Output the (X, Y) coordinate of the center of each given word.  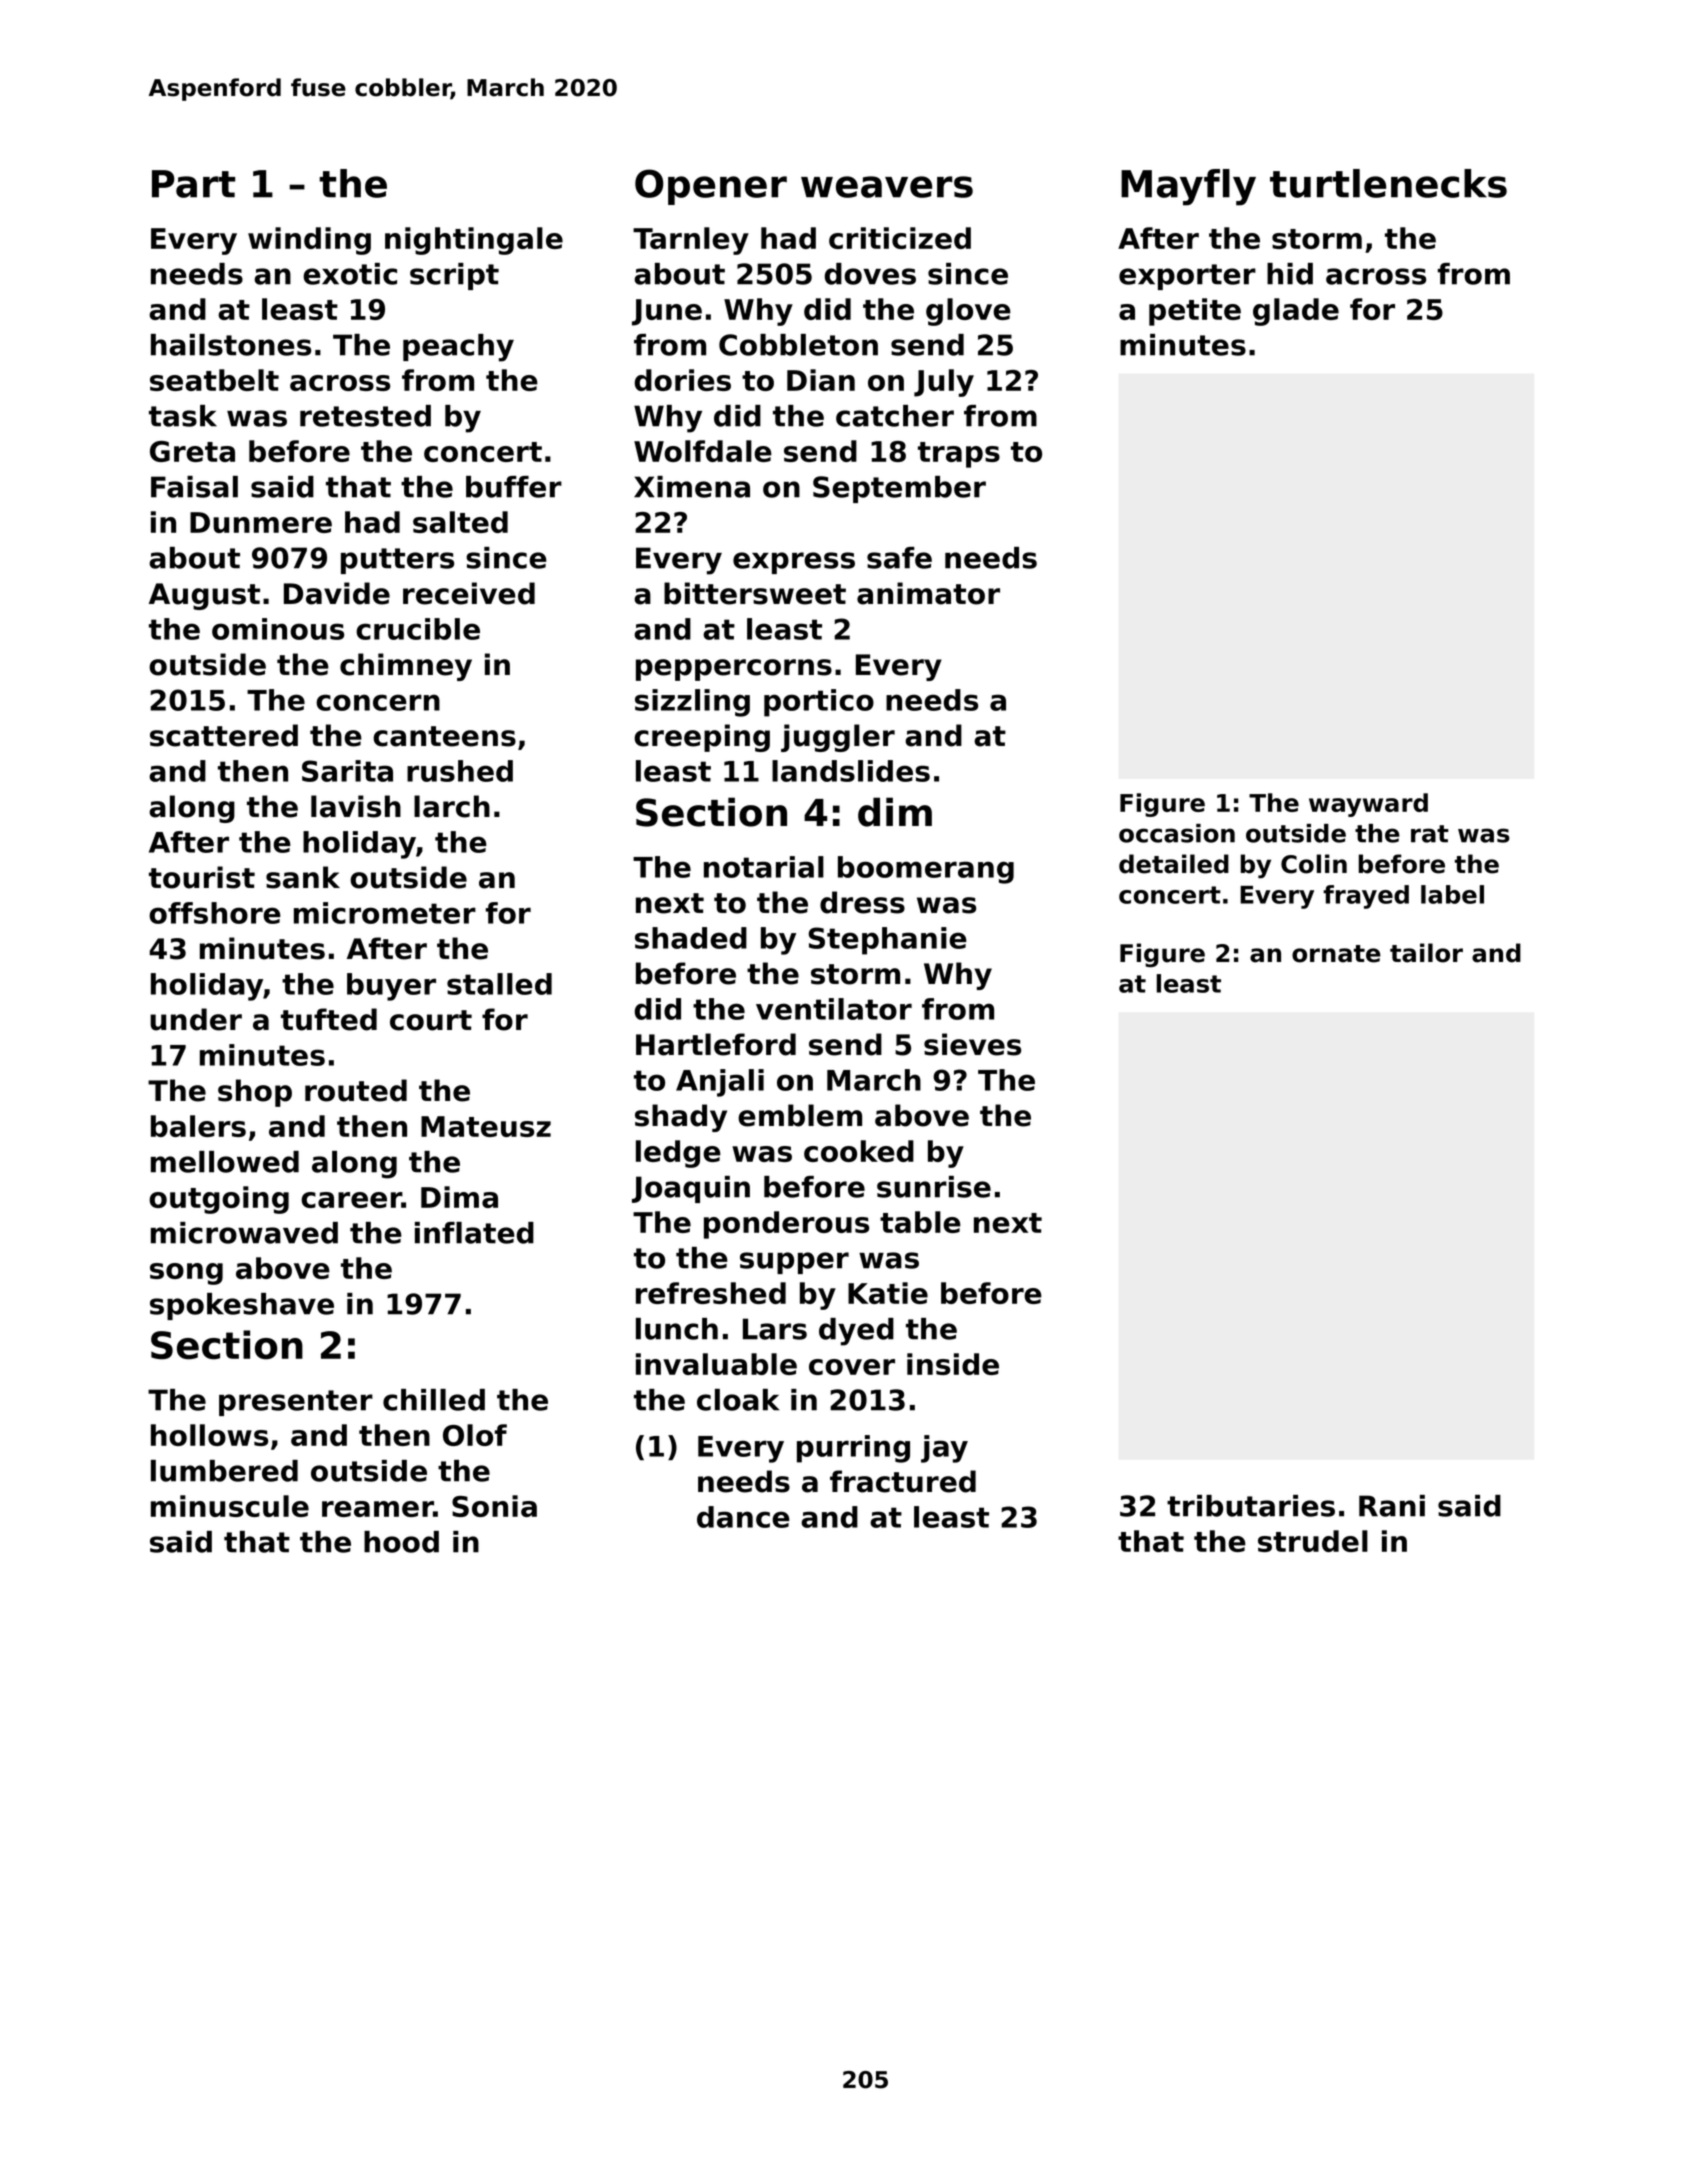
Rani (1392, 1506)
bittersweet (755, 593)
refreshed (711, 1293)
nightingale (474, 241)
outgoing (219, 1200)
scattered (224, 735)
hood (401, 1542)
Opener (711, 187)
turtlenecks (1388, 183)
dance (743, 1517)
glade (1296, 312)
